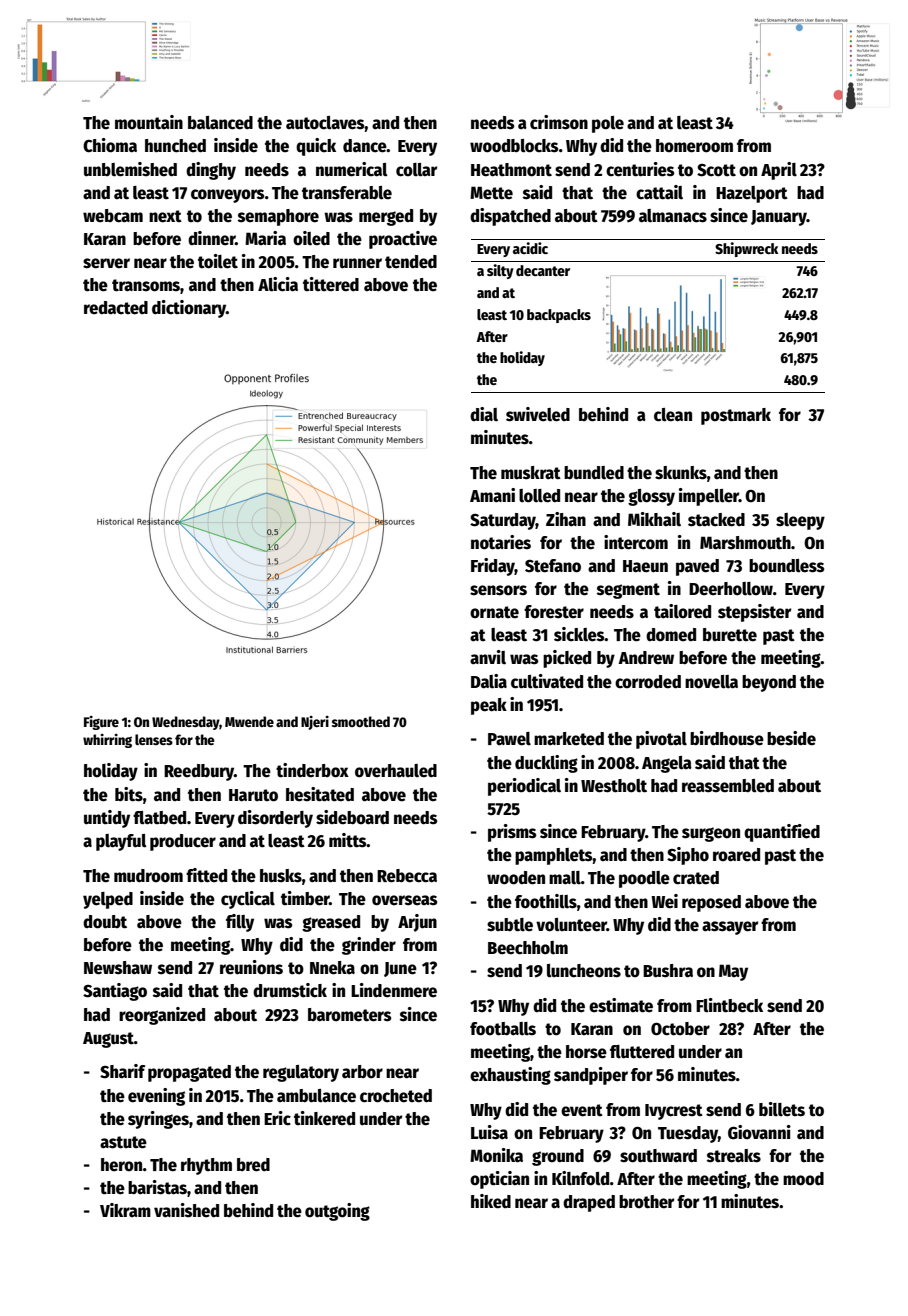 Image resolution: width=908 pixels, height=1316 pixels. Describe the element at coordinates (730, 635) in the page. I see `burette` at that location.
